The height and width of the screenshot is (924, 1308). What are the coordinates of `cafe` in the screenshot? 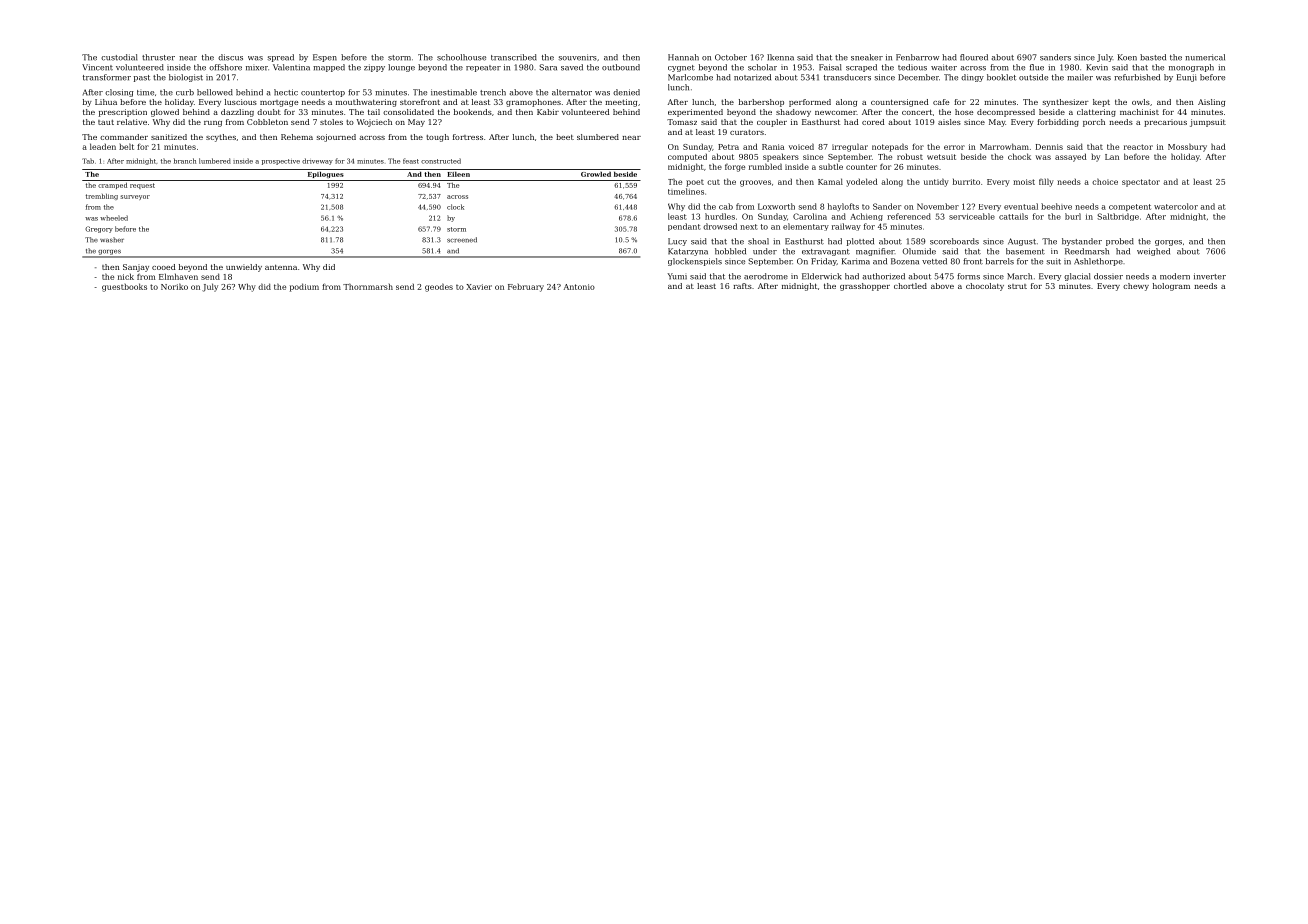 It's located at (941, 102).
